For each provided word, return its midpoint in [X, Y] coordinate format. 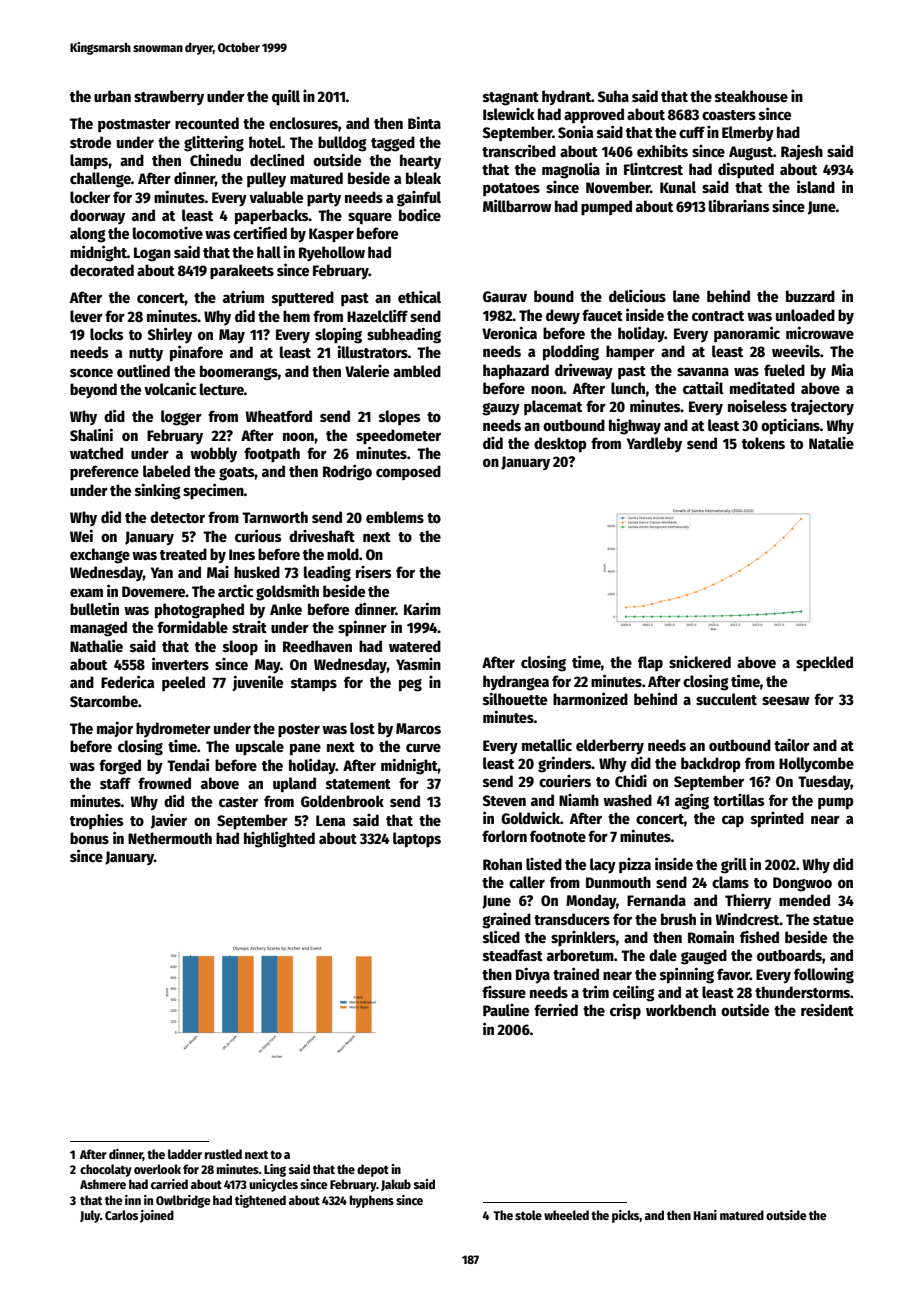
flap [650, 663]
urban [112, 96]
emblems [395, 517]
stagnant [511, 99]
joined [157, 1216]
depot [373, 1170]
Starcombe [104, 701]
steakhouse [751, 96]
